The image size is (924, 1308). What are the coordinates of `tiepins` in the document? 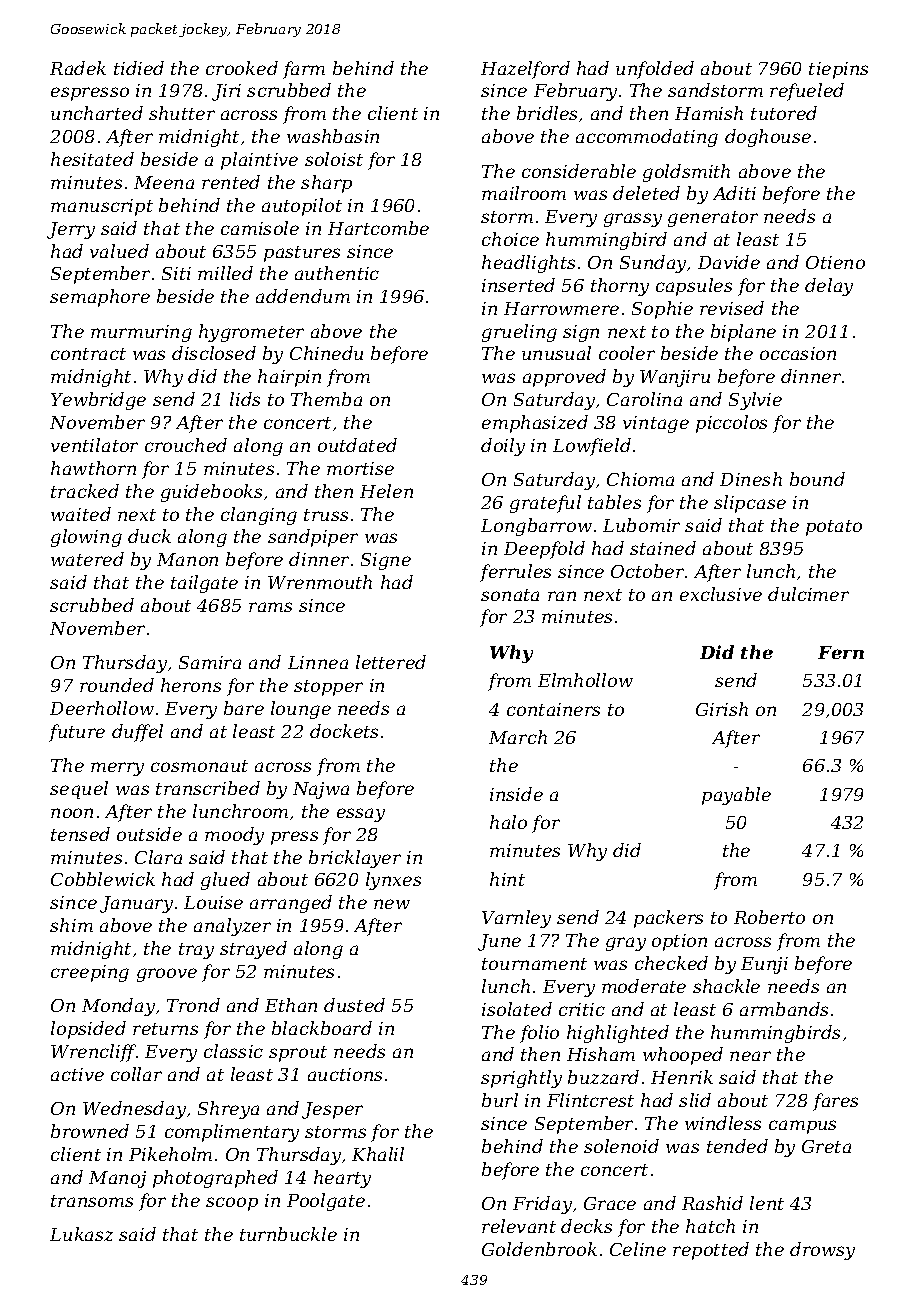 It's located at (838, 70).
